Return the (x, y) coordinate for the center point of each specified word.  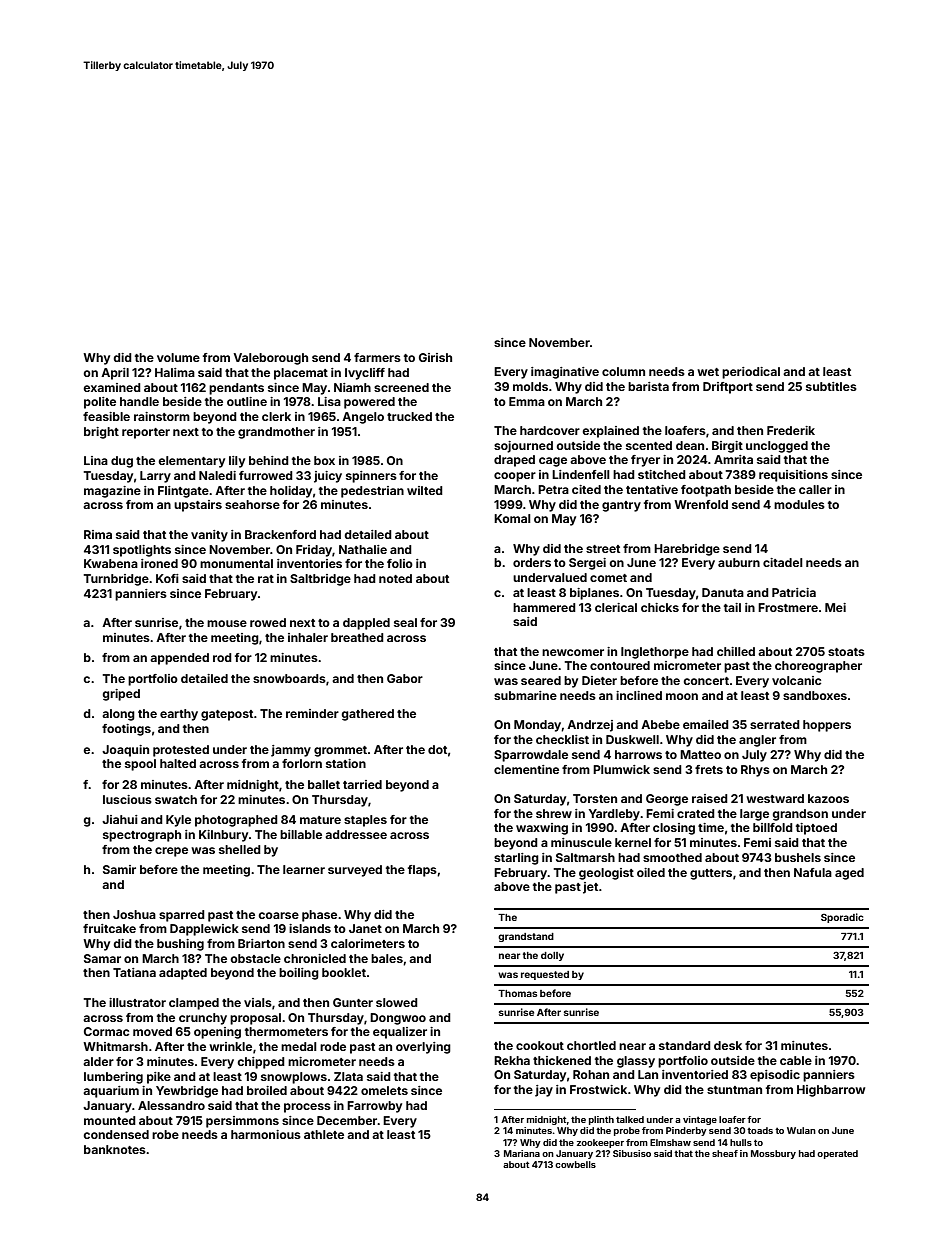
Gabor (405, 678)
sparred (182, 916)
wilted (425, 490)
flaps (422, 871)
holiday (291, 492)
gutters (711, 874)
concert (706, 681)
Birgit (727, 447)
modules (799, 504)
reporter (146, 433)
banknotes (115, 1149)
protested (181, 751)
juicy (328, 477)
